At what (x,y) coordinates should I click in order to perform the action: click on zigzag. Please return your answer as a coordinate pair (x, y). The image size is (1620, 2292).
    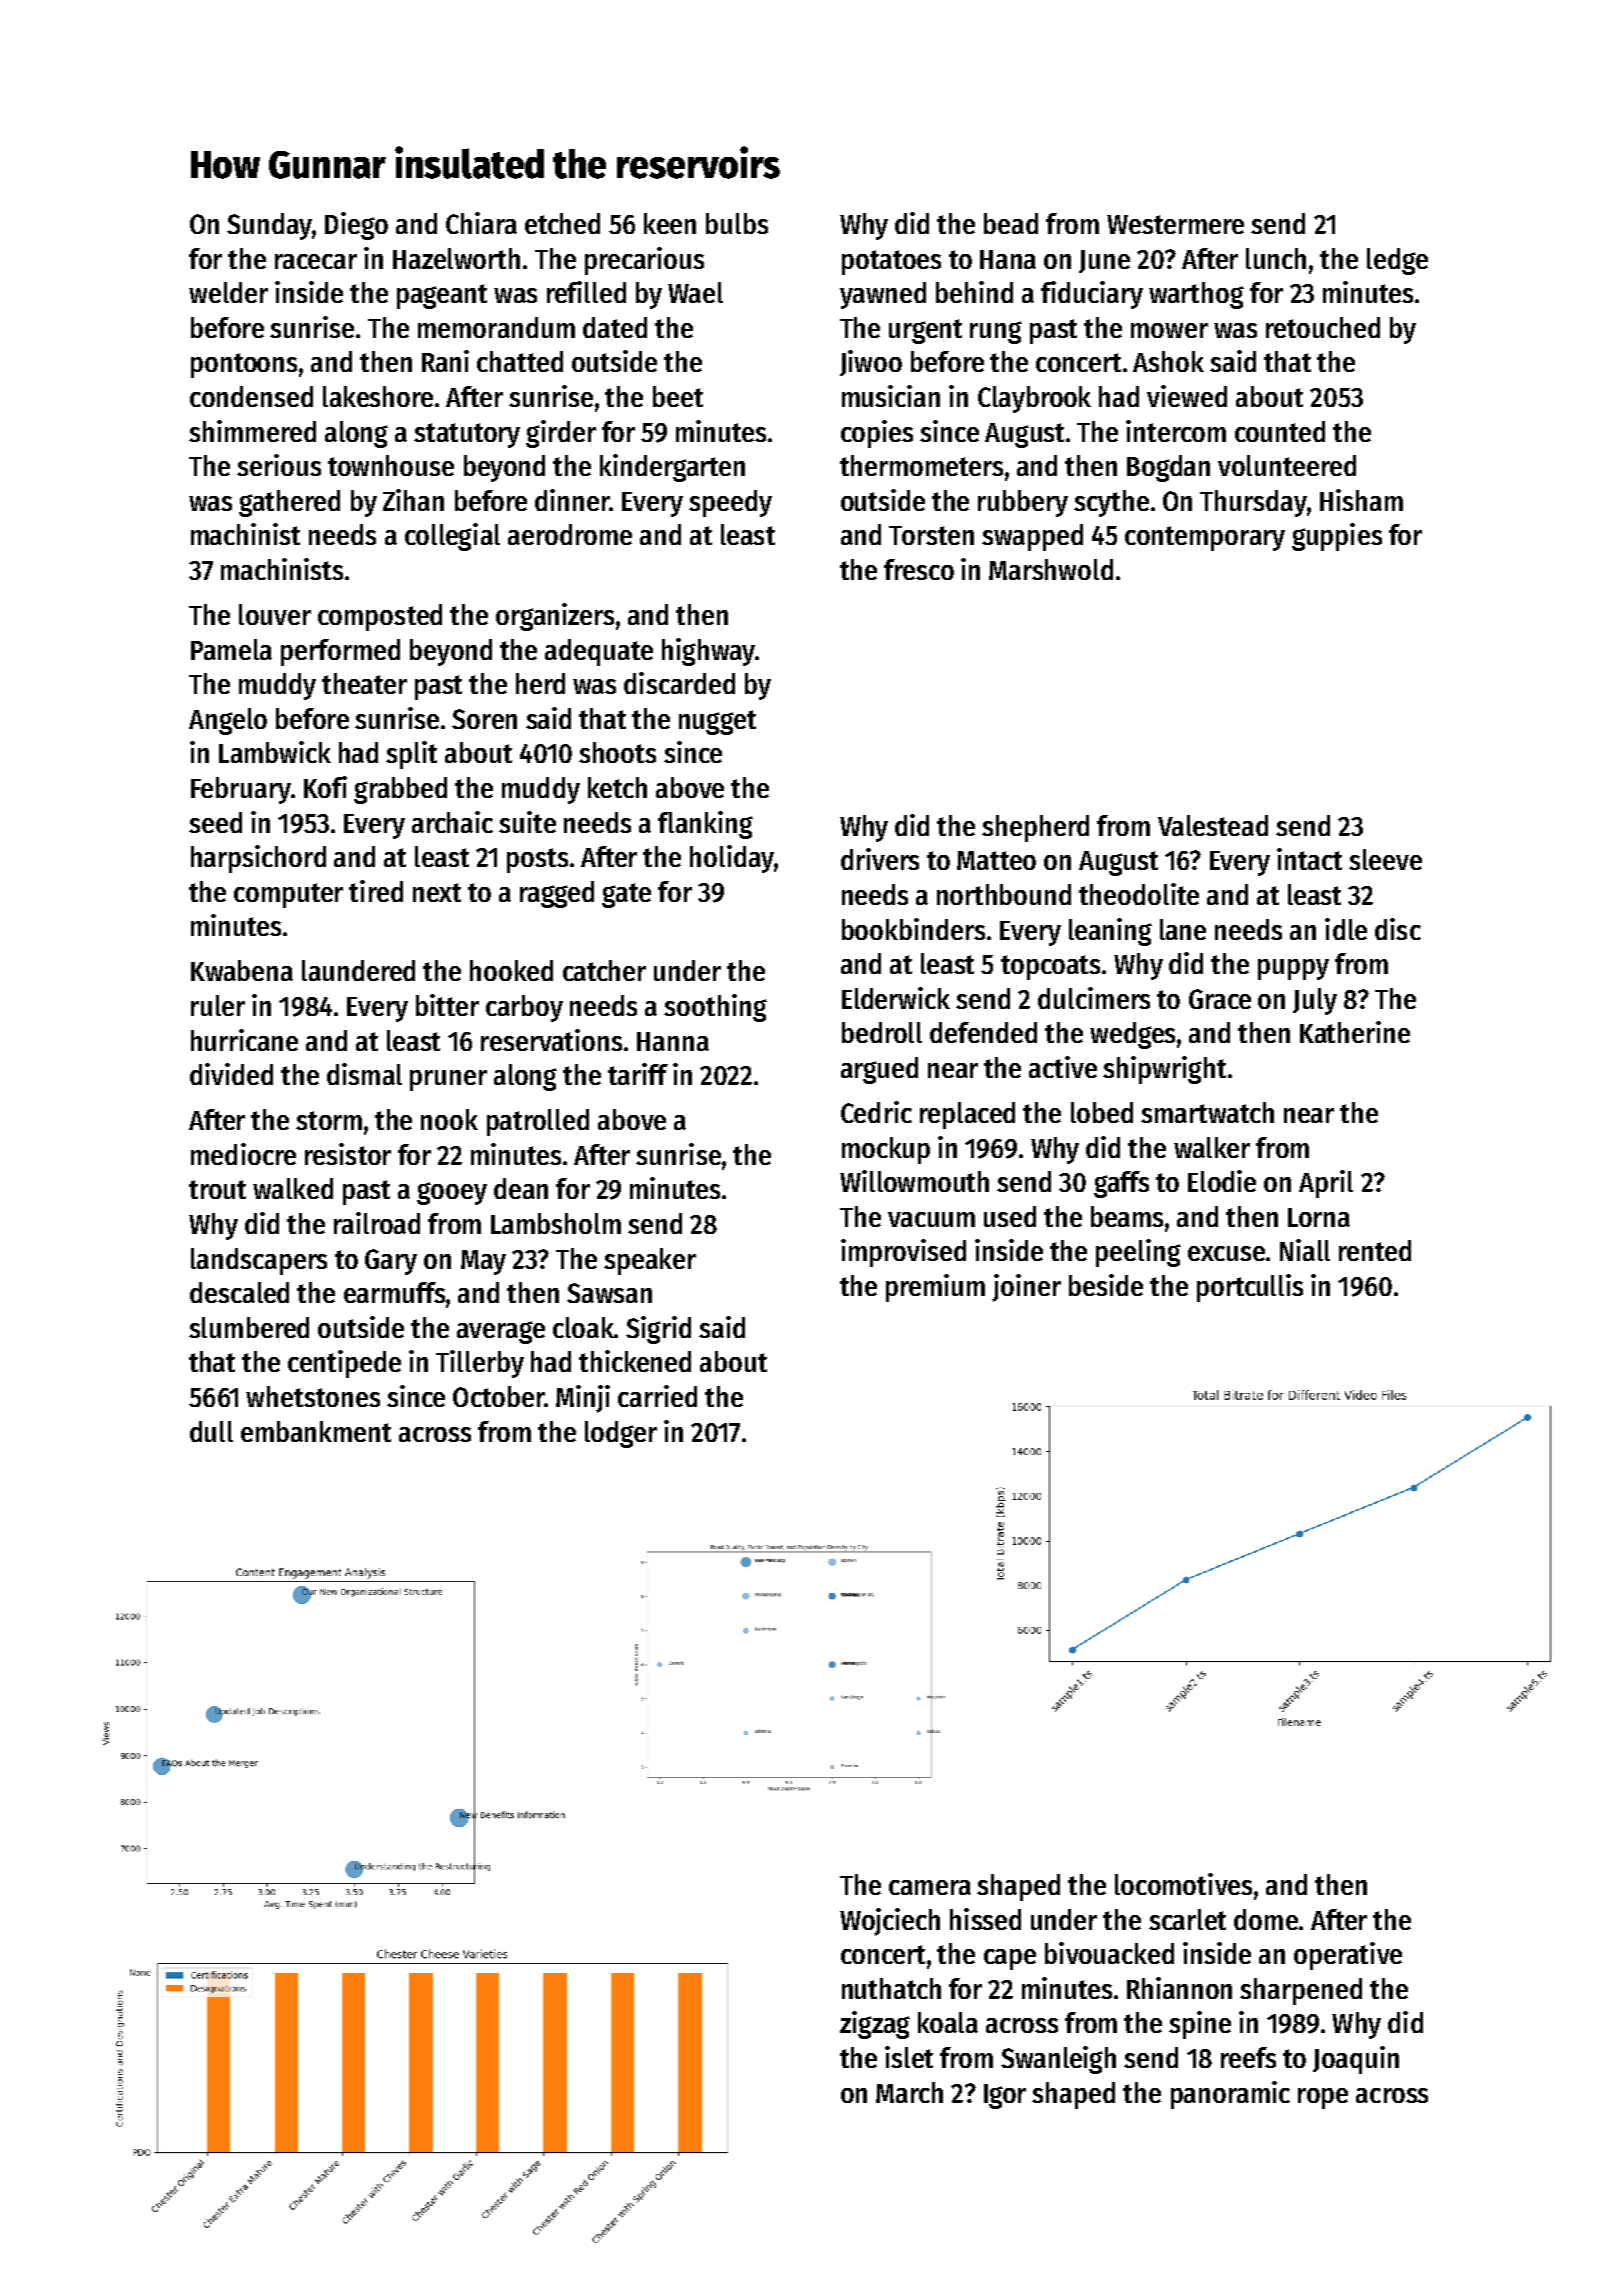
    Looking at the image, I should click on (875, 2025).
